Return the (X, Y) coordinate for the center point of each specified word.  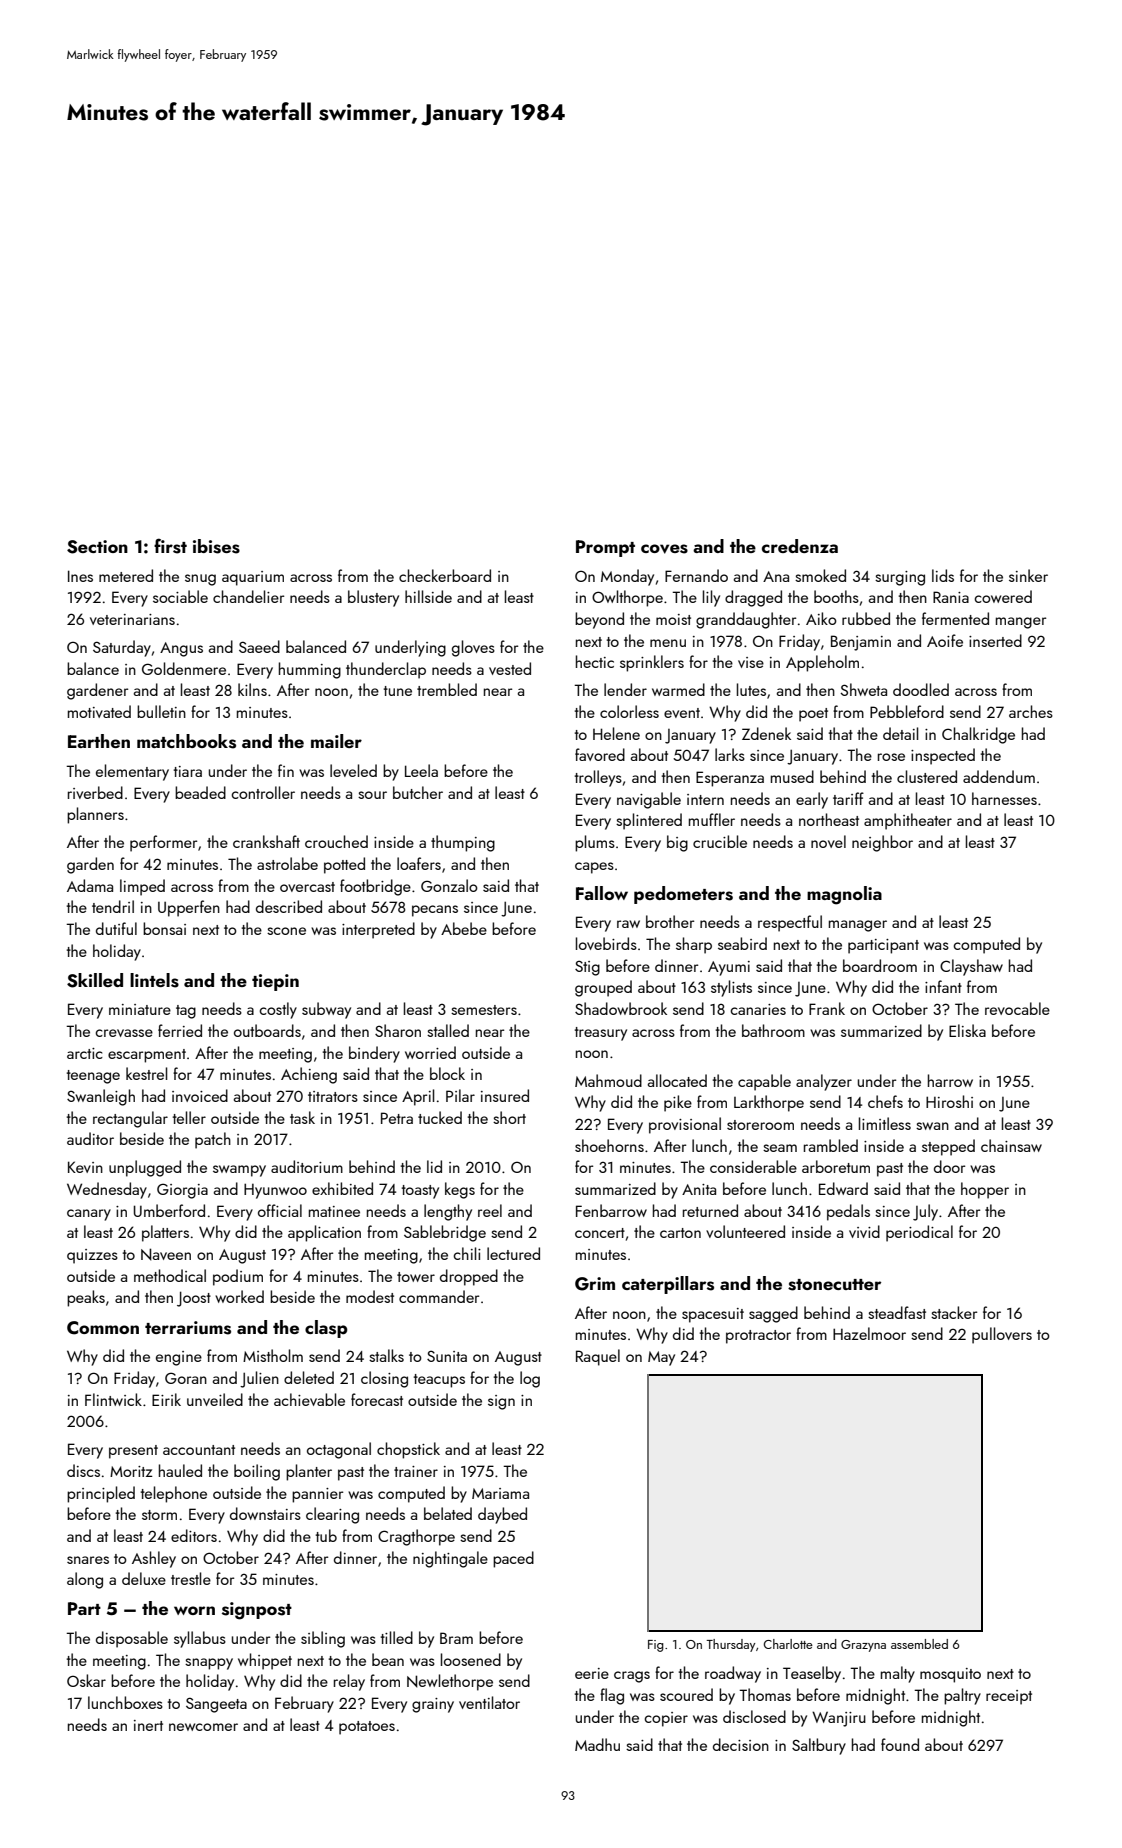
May (661, 1358)
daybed (502, 1515)
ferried (180, 1030)
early (812, 800)
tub (326, 1535)
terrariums (188, 1328)
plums (595, 843)
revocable (1017, 1008)
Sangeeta (216, 1705)
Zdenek (766, 733)
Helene (616, 733)
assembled (919, 1644)
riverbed (95, 792)
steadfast (897, 1312)
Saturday (122, 648)
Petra (397, 1118)
